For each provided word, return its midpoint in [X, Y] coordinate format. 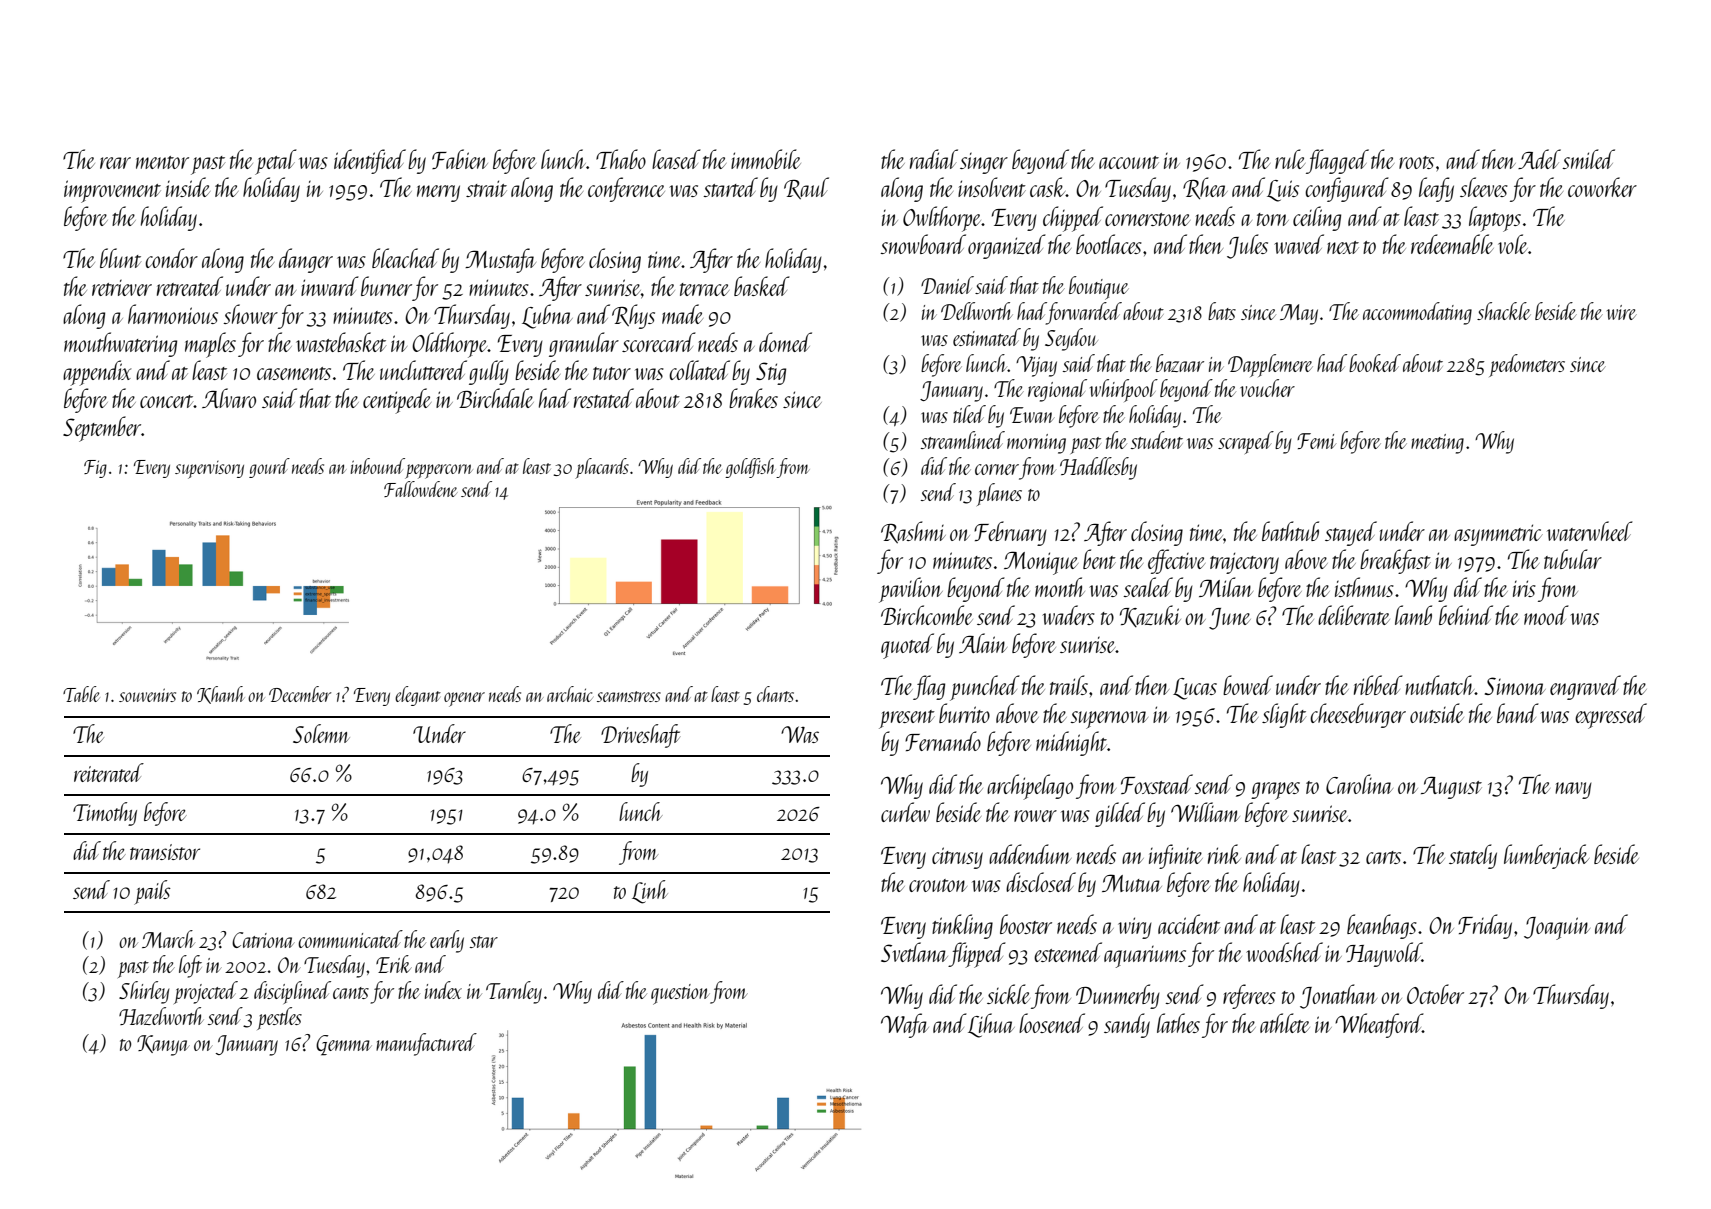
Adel [1539, 159]
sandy [1127, 1025]
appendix [97, 373]
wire [1622, 312]
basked [762, 286]
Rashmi [913, 532]
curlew [905, 812]
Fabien [460, 159]
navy [1573, 790]
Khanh [221, 695]
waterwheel [1590, 531]
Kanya [163, 1045]
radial [934, 159]
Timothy [105, 814]
